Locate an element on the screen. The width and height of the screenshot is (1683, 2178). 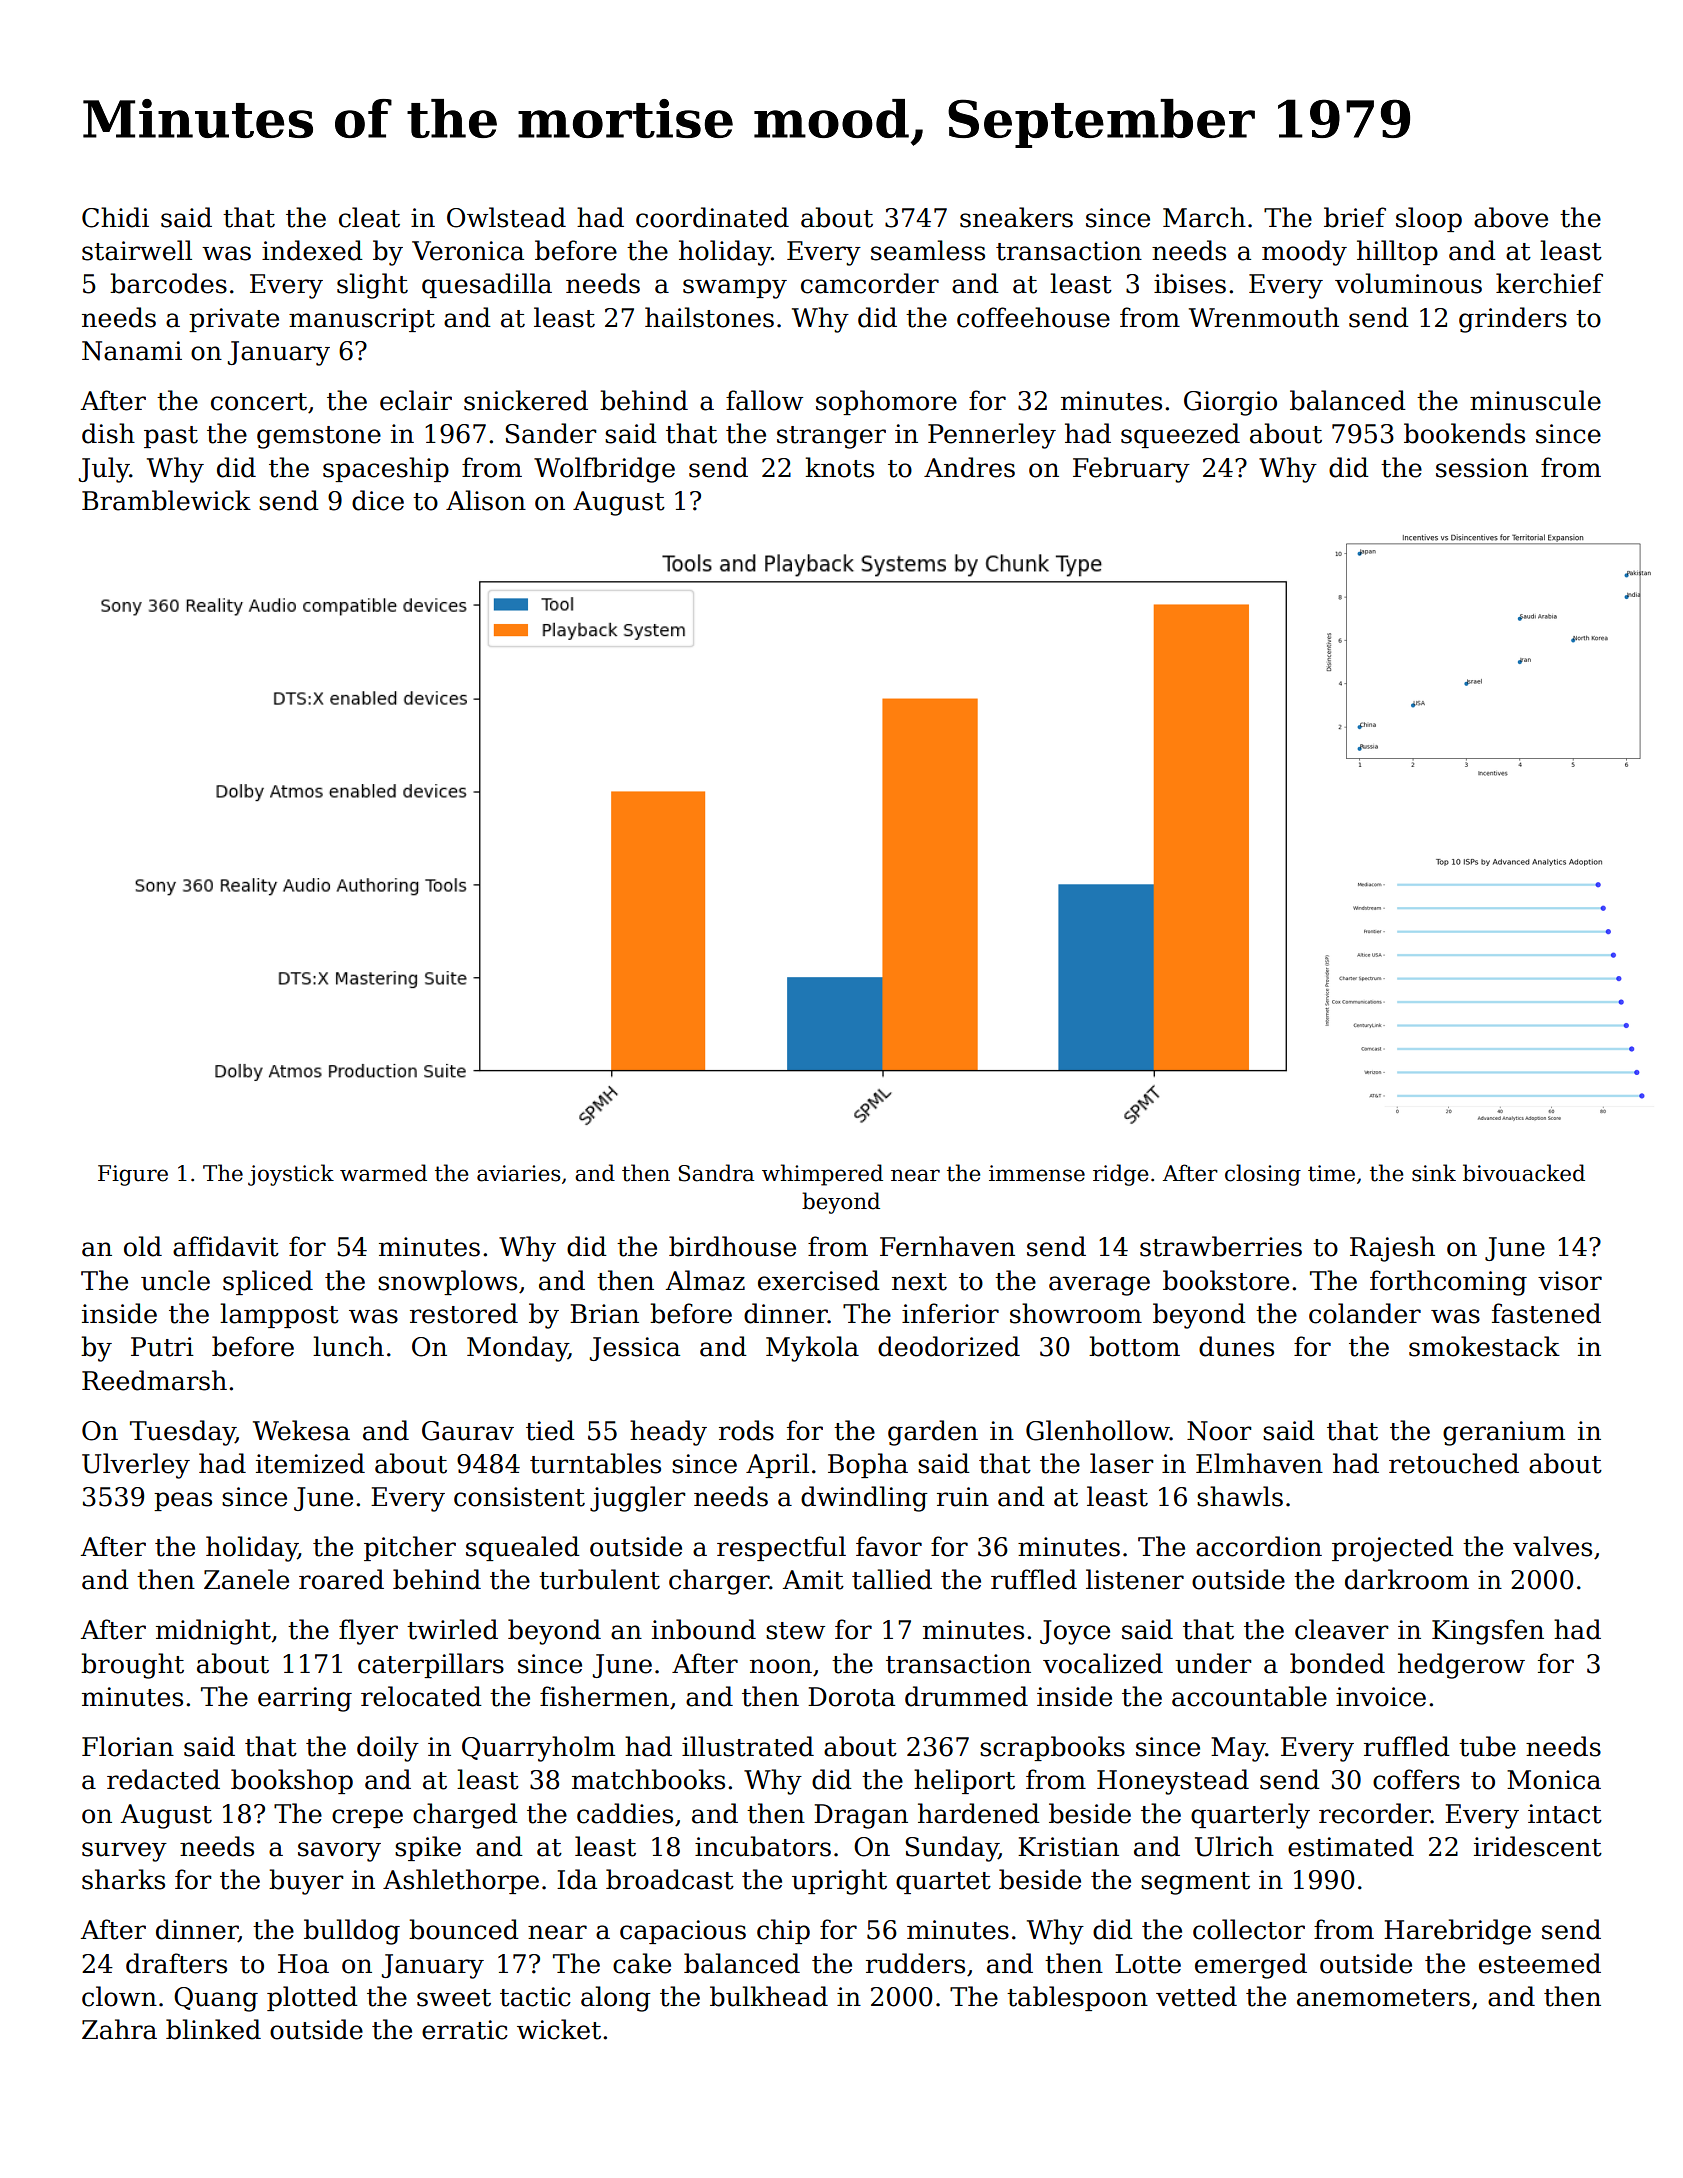
uncle is located at coordinates (175, 1280).
